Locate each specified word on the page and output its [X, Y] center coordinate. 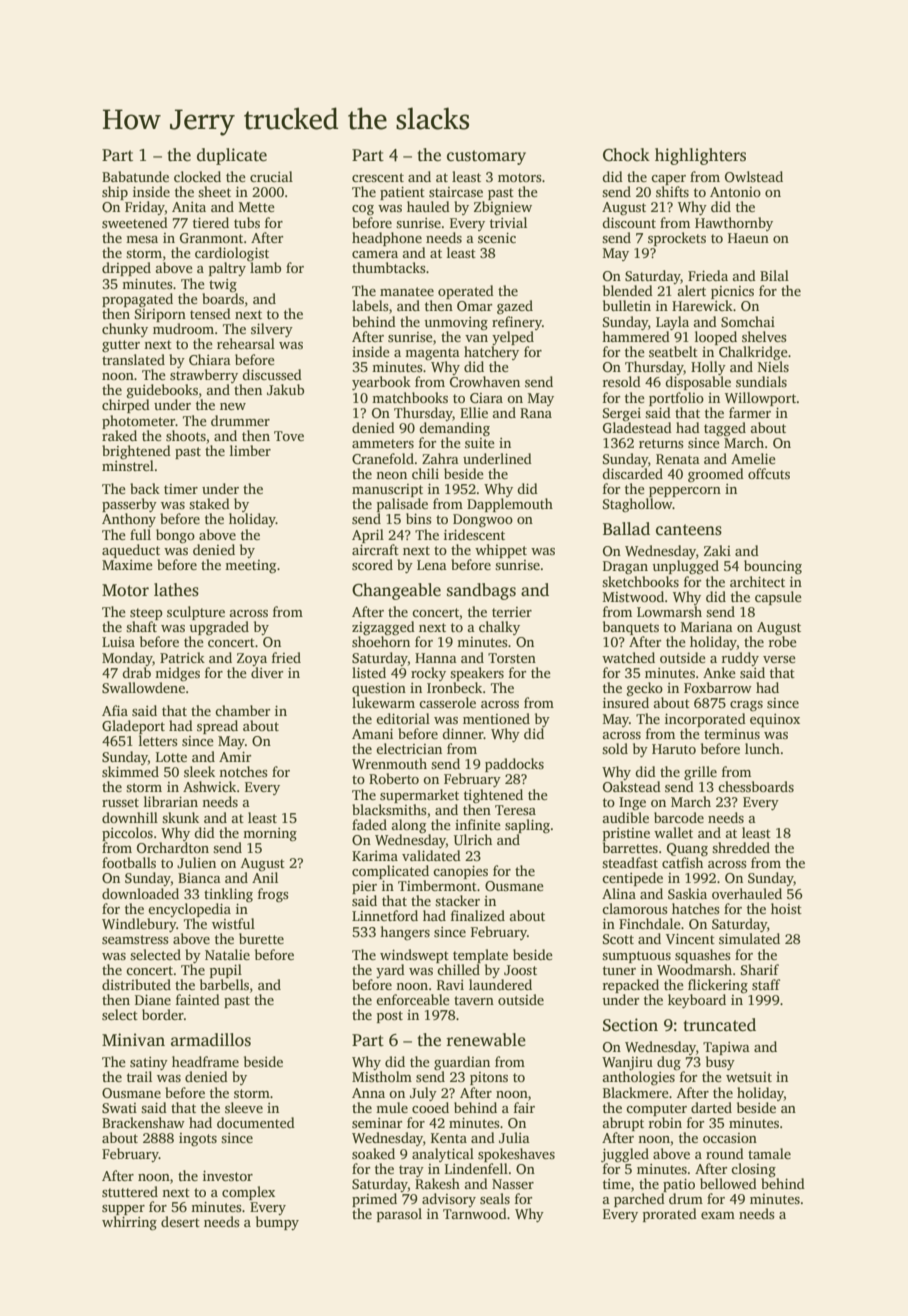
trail [139, 1076]
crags [746, 706]
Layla [672, 323]
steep [146, 614]
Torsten [512, 658]
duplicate [232, 156]
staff [766, 984]
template [480, 956]
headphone [387, 239]
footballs [129, 862]
